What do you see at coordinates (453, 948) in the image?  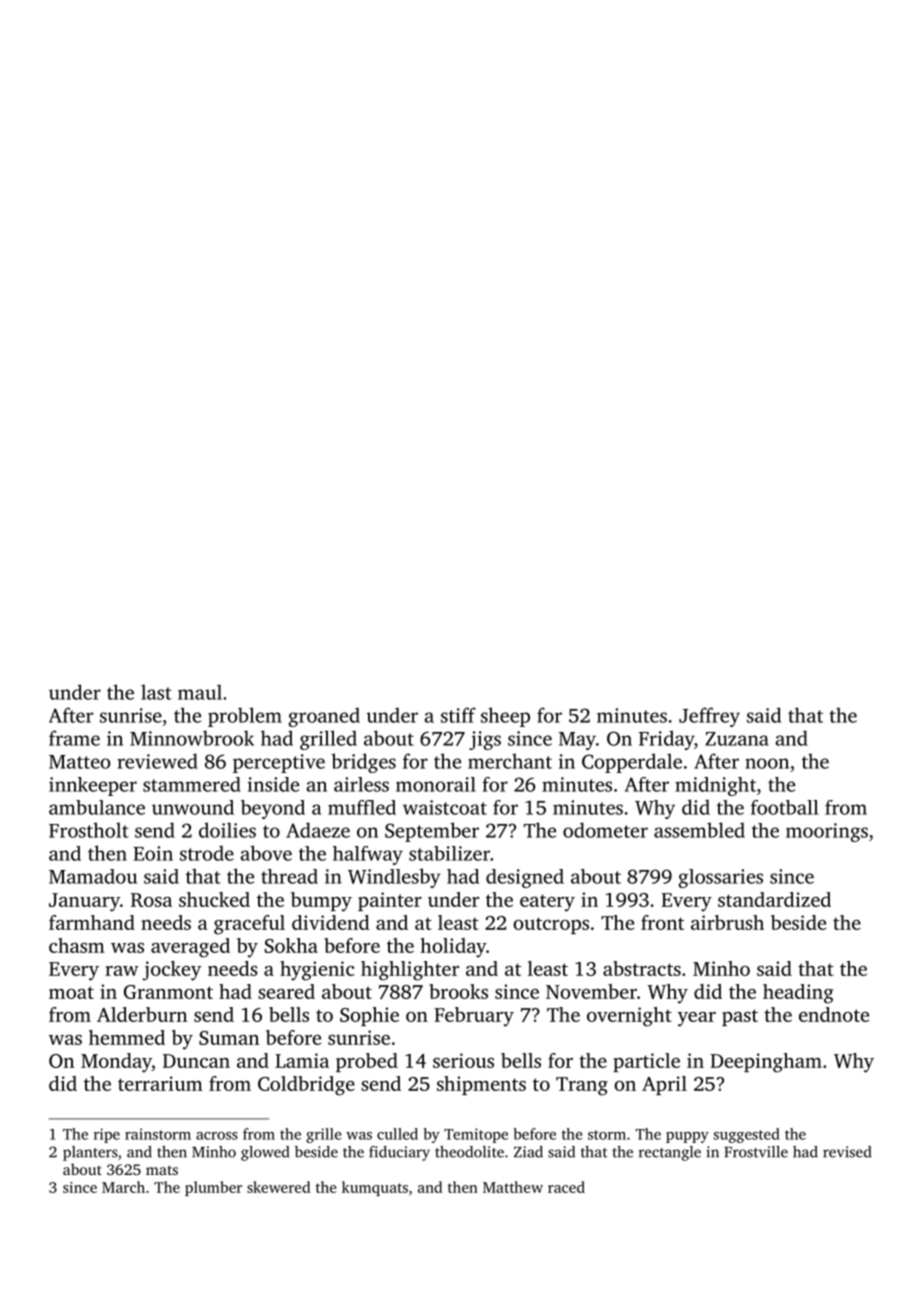 I see `holiday` at bounding box center [453, 948].
